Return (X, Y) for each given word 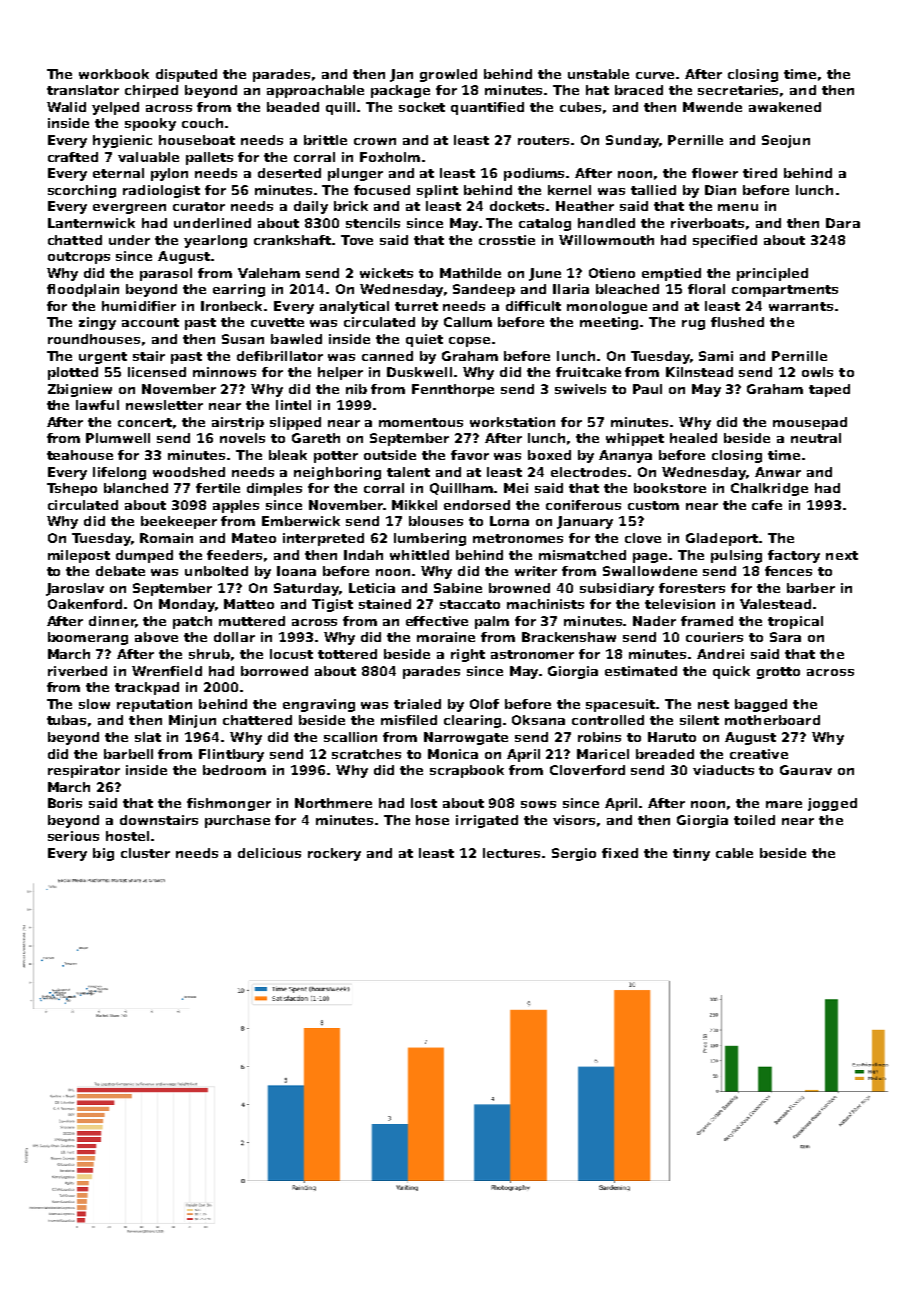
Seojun (786, 141)
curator (199, 206)
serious (73, 836)
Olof (484, 704)
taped (829, 390)
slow (94, 704)
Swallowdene (650, 571)
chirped (151, 91)
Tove (357, 240)
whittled (419, 555)
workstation (512, 422)
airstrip (238, 423)
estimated (641, 671)
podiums (534, 174)
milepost (79, 556)
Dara (843, 223)
